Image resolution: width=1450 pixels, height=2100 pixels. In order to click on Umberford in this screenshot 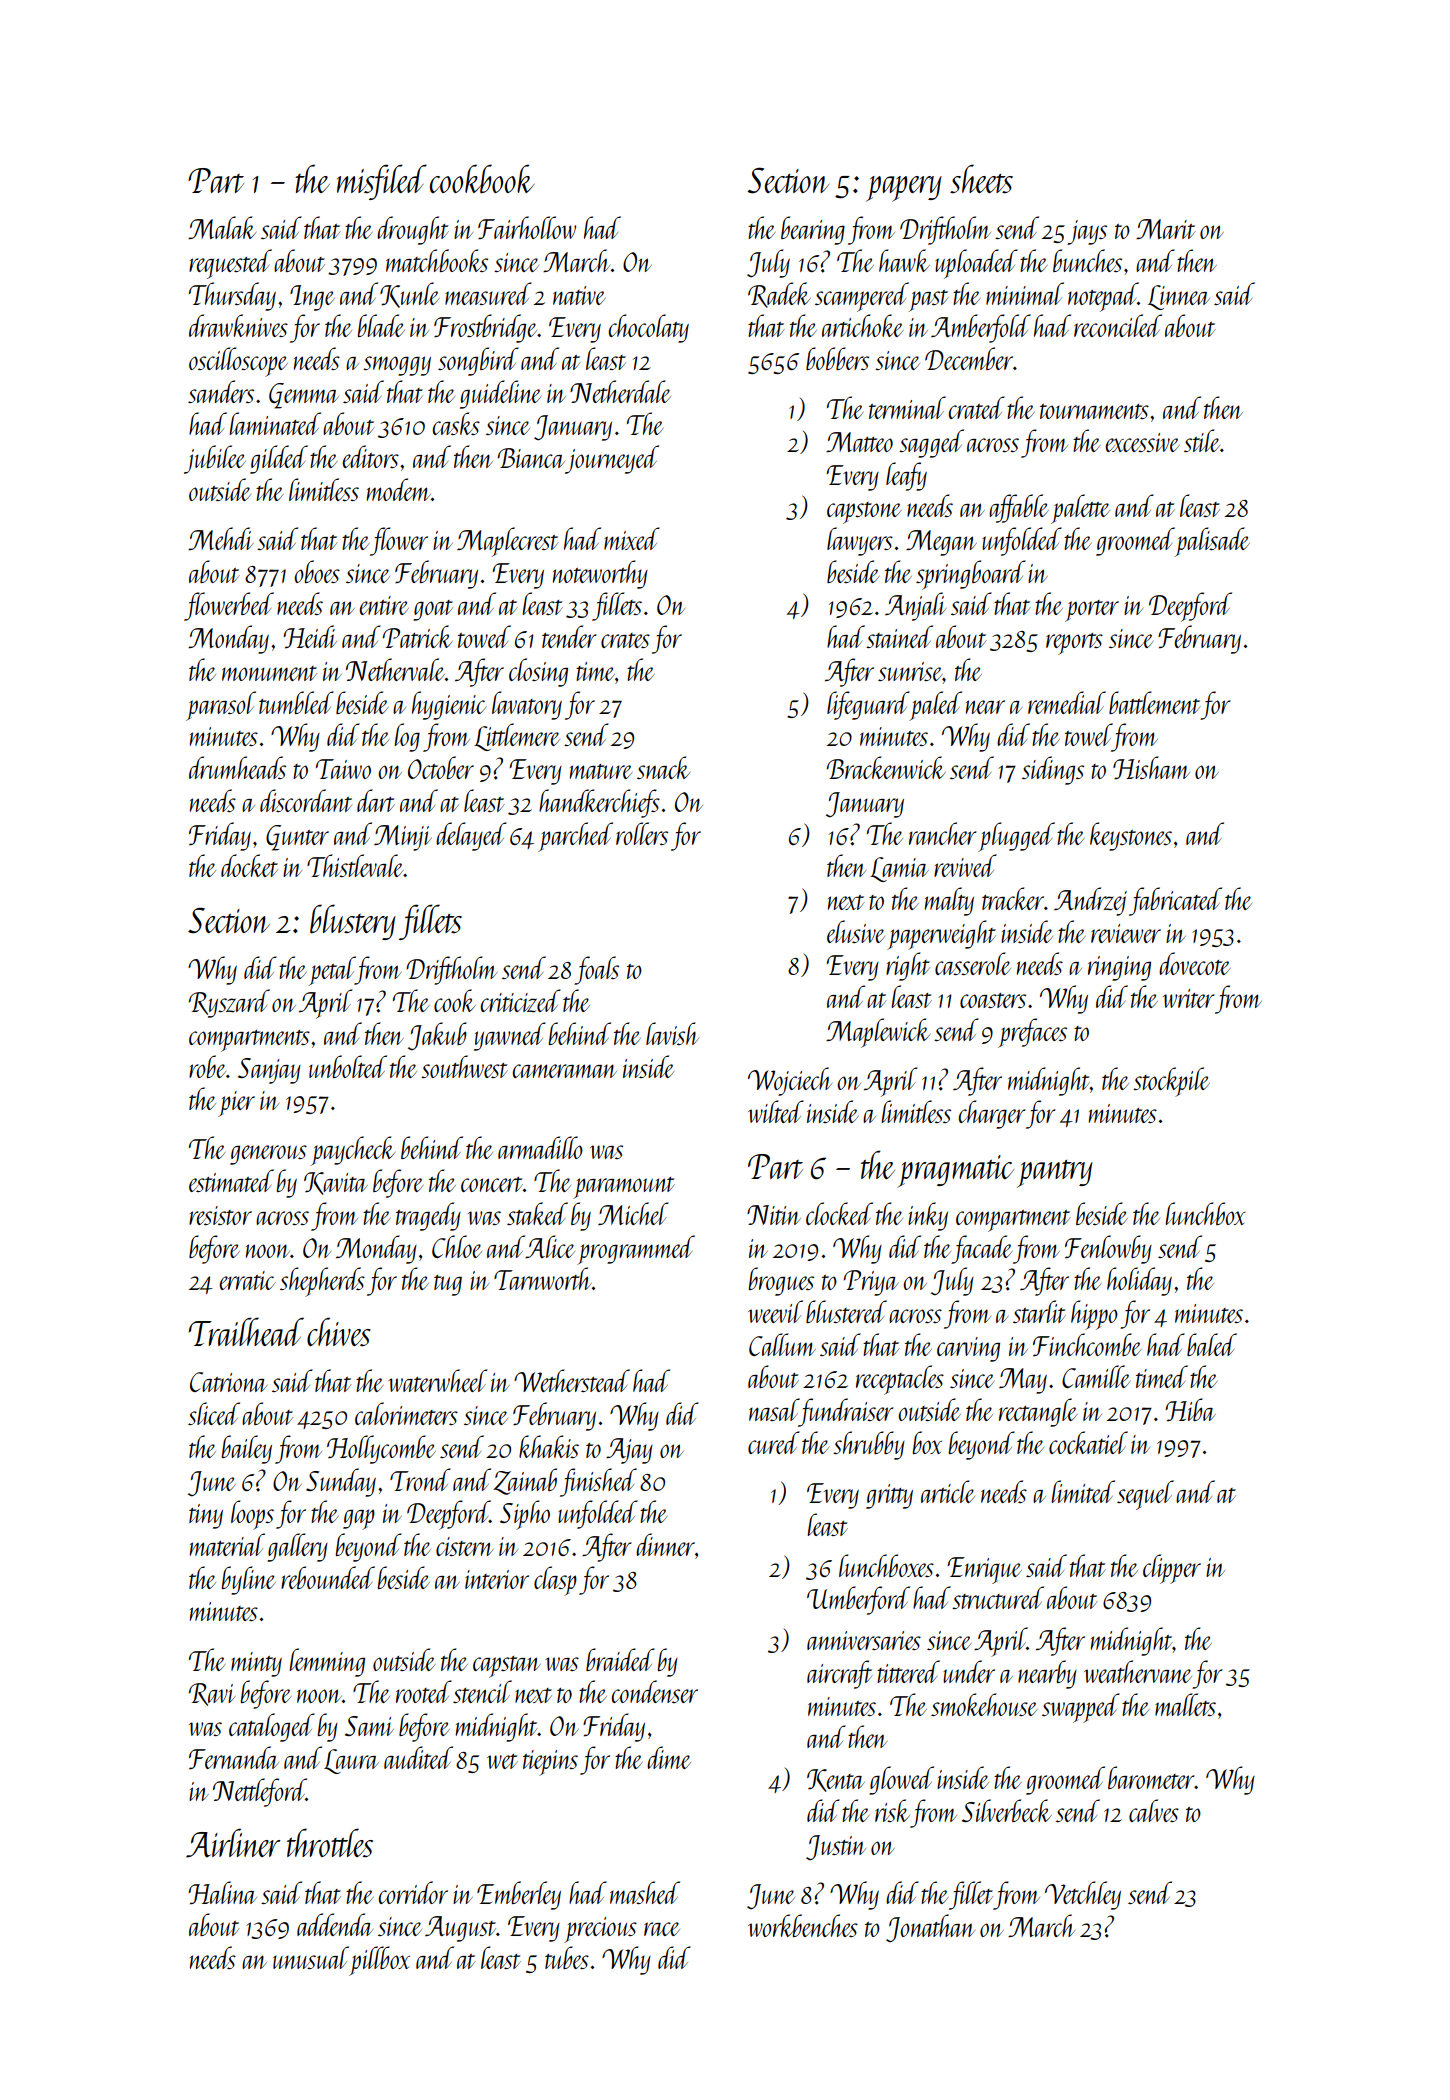, I will do `click(858, 1600)`.
